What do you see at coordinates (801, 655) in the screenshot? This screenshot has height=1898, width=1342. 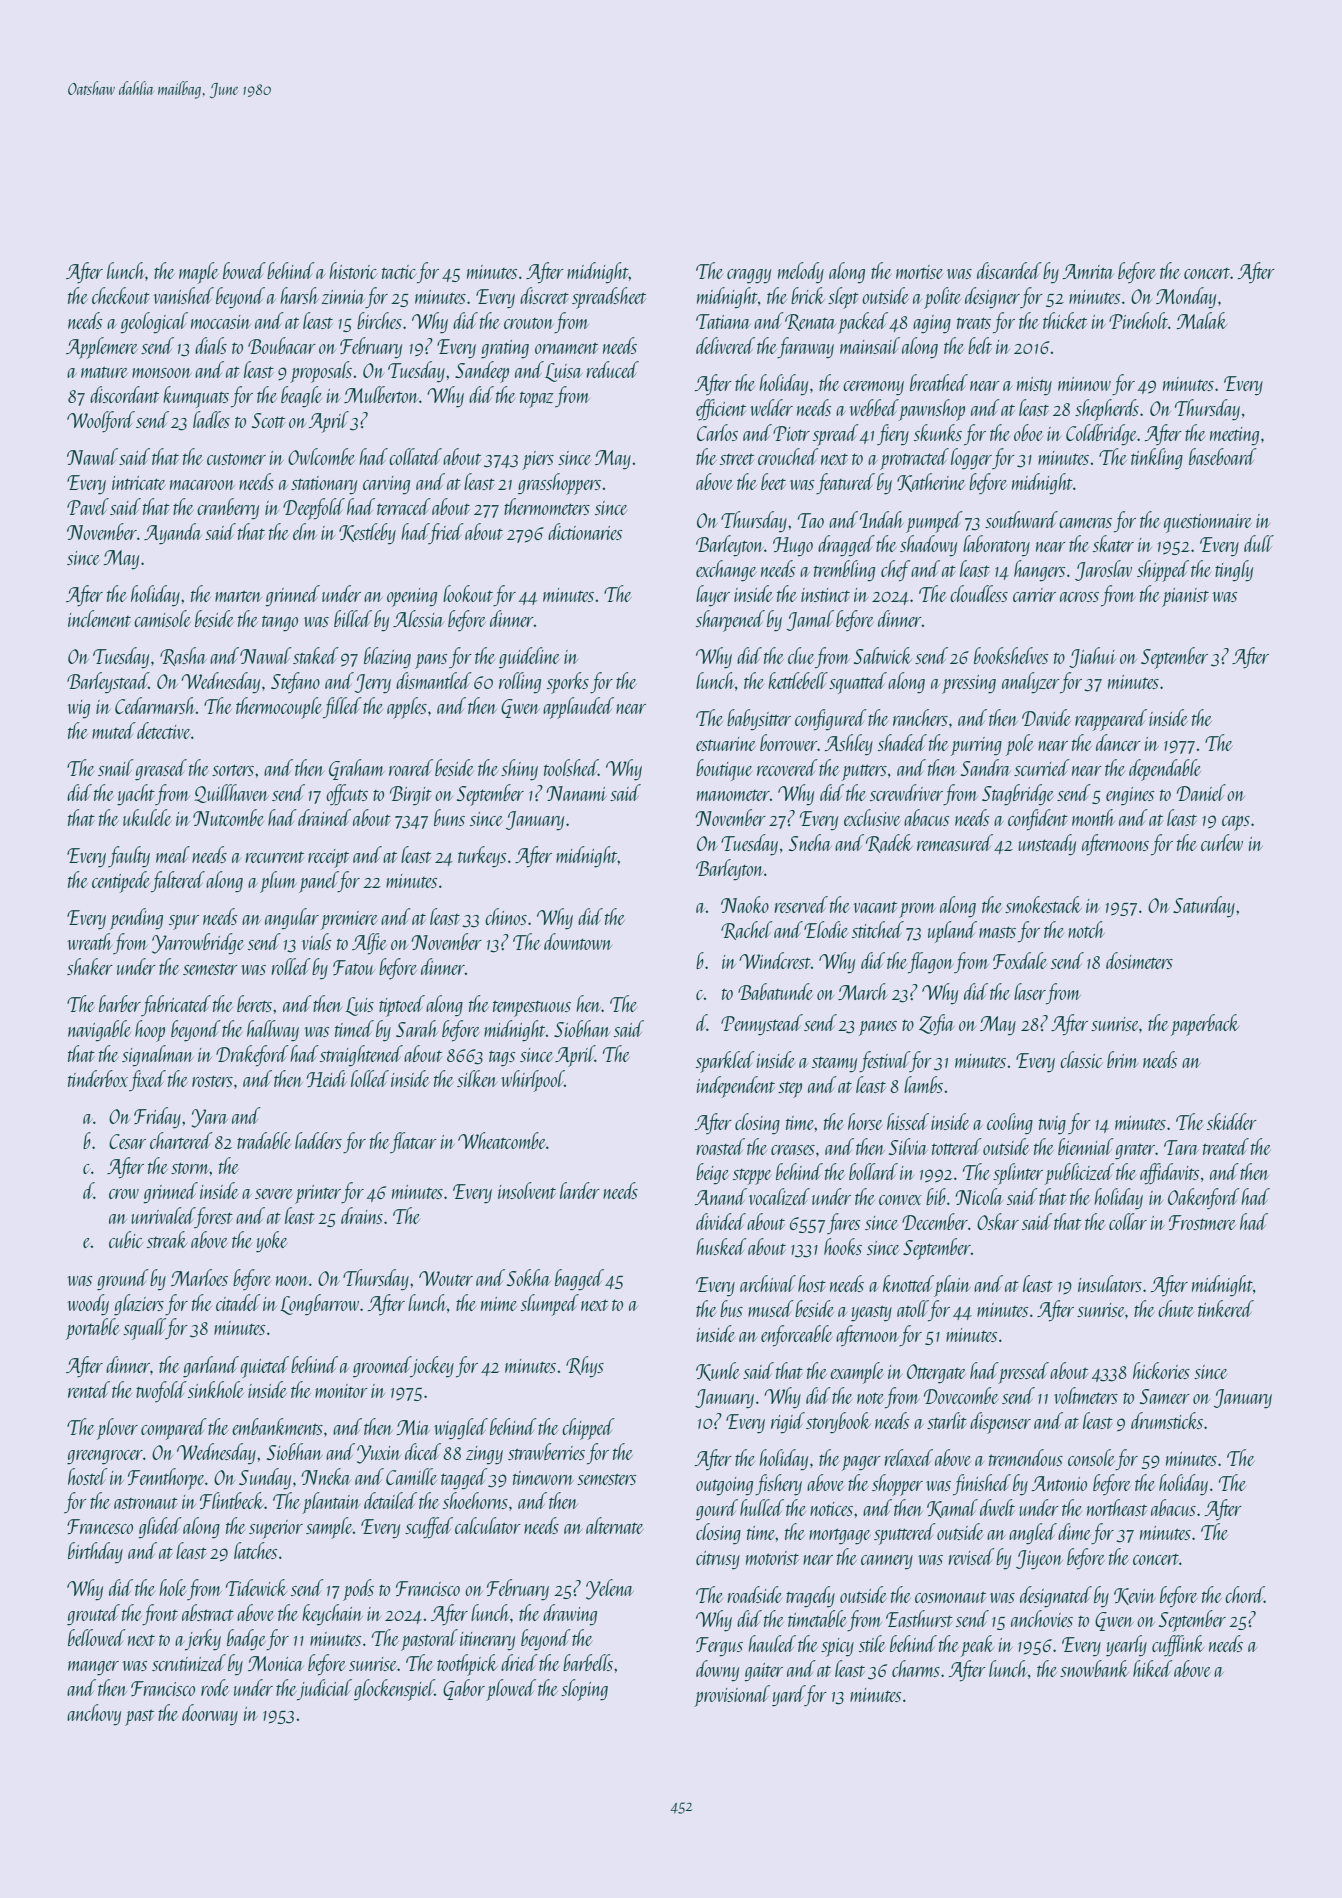 I see `clue` at bounding box center [801, 655].
